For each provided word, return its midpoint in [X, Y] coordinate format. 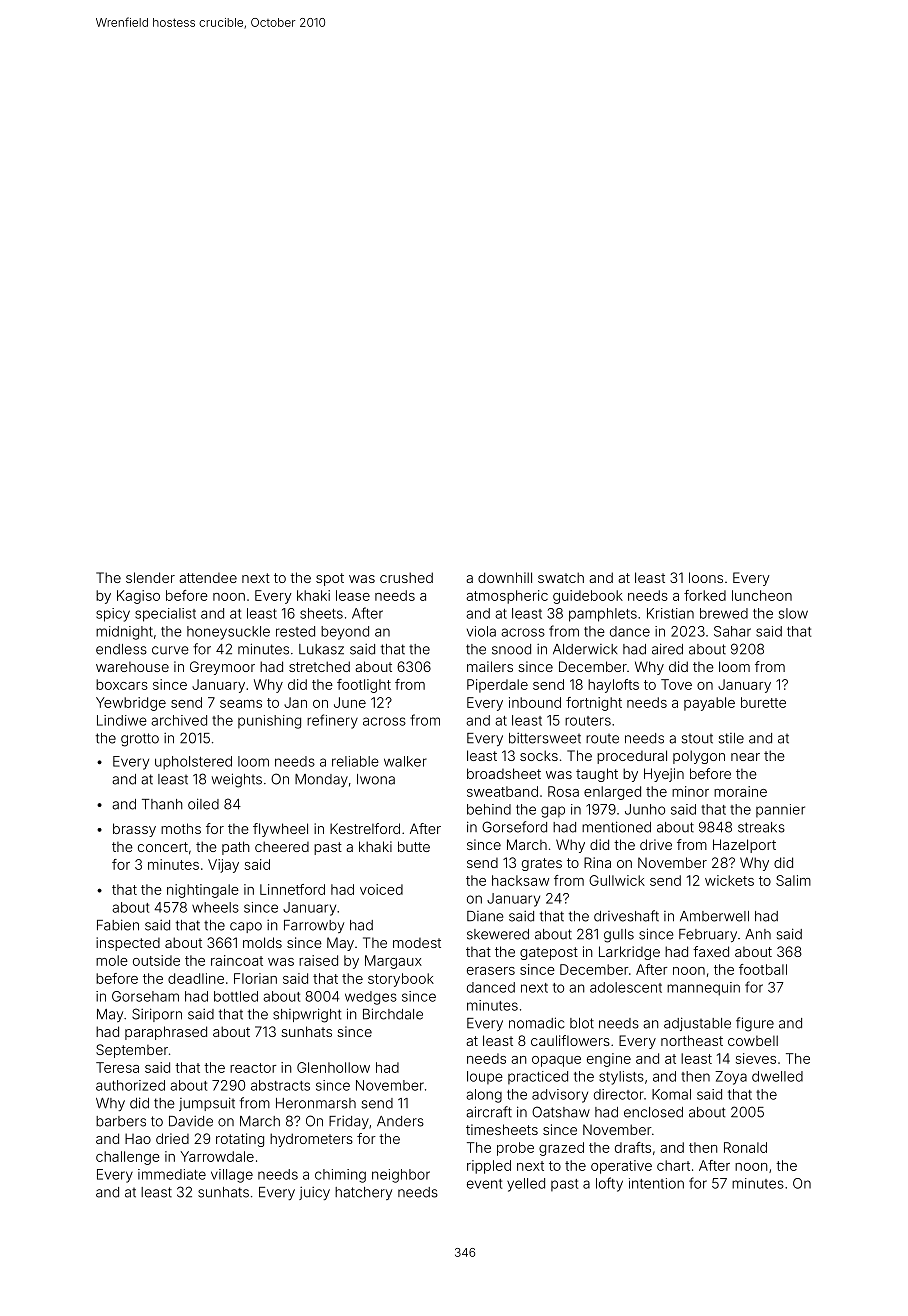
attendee [208, 578]
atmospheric [507, 597]
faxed [711, 951]
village [232, 1176]
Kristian [670, 613]
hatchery [363, 1193]
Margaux [393, 962]
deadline [196, 978]
